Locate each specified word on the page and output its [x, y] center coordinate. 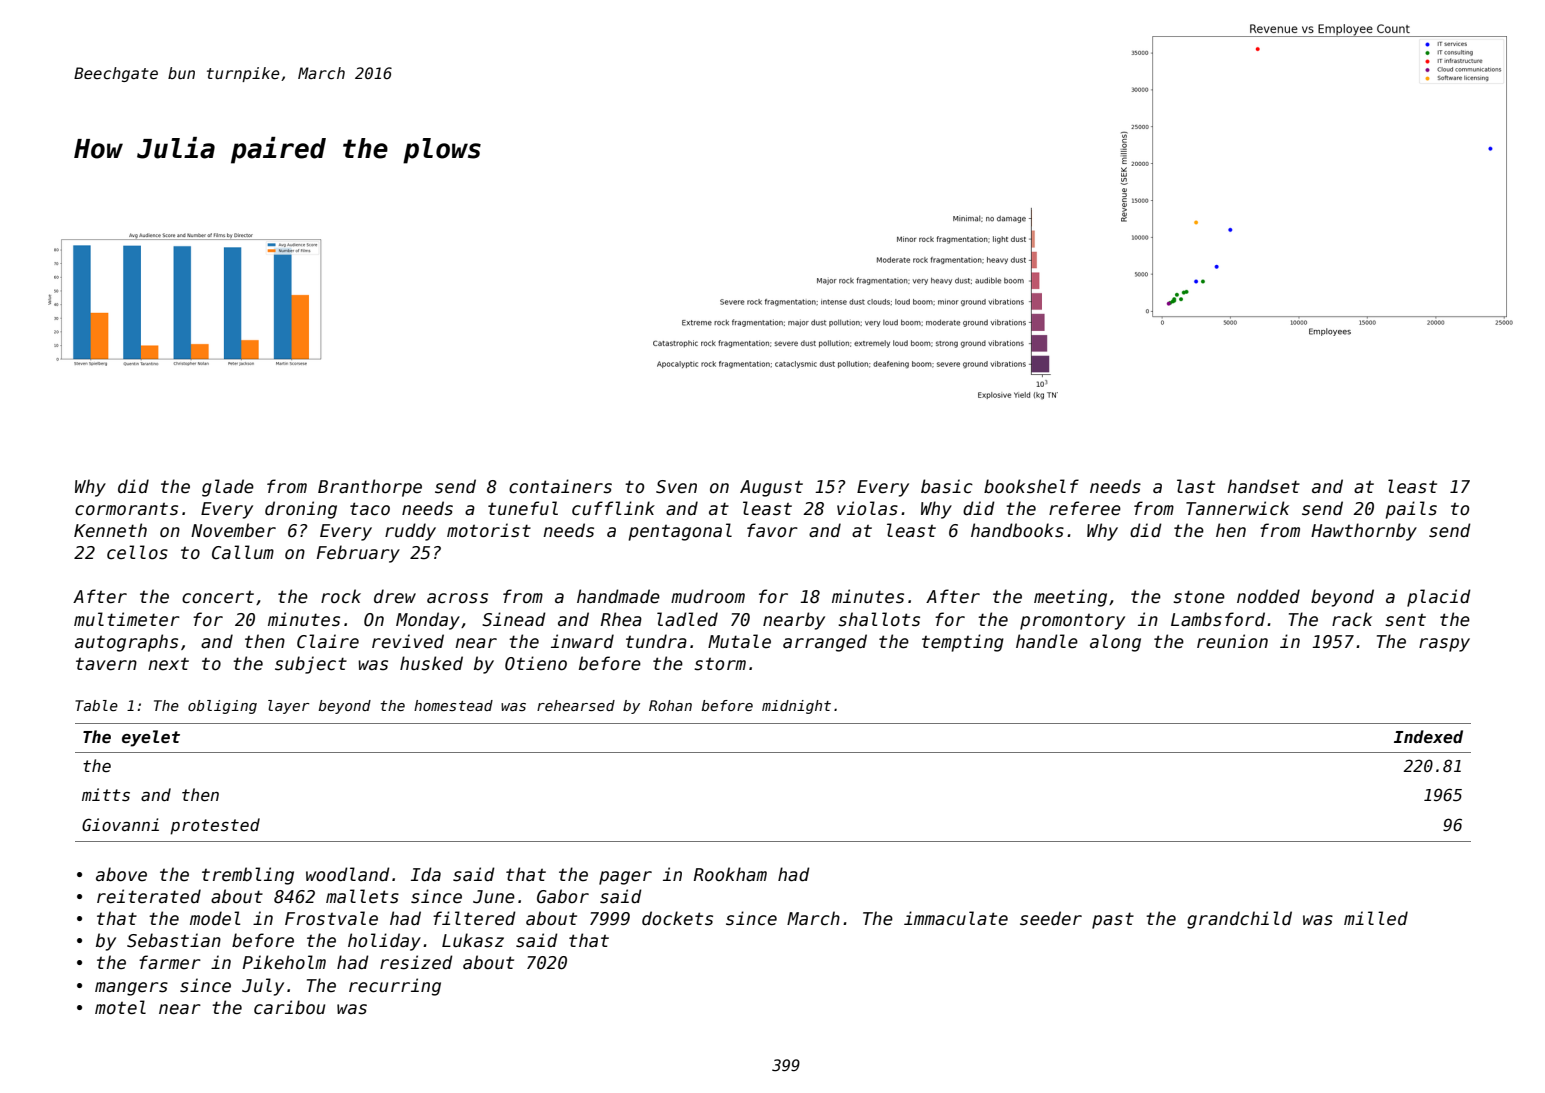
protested [215, 826]
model [215, 918]
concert [218, 597]
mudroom [708, 596]
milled [1376, 918]
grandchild [1239, 920]
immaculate [956, 918]
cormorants [126, 509]
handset [1263, 486]
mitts [106, 794]
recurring [395, 987]
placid [1439, 598]
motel [120, 1007]
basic [947, 486]
